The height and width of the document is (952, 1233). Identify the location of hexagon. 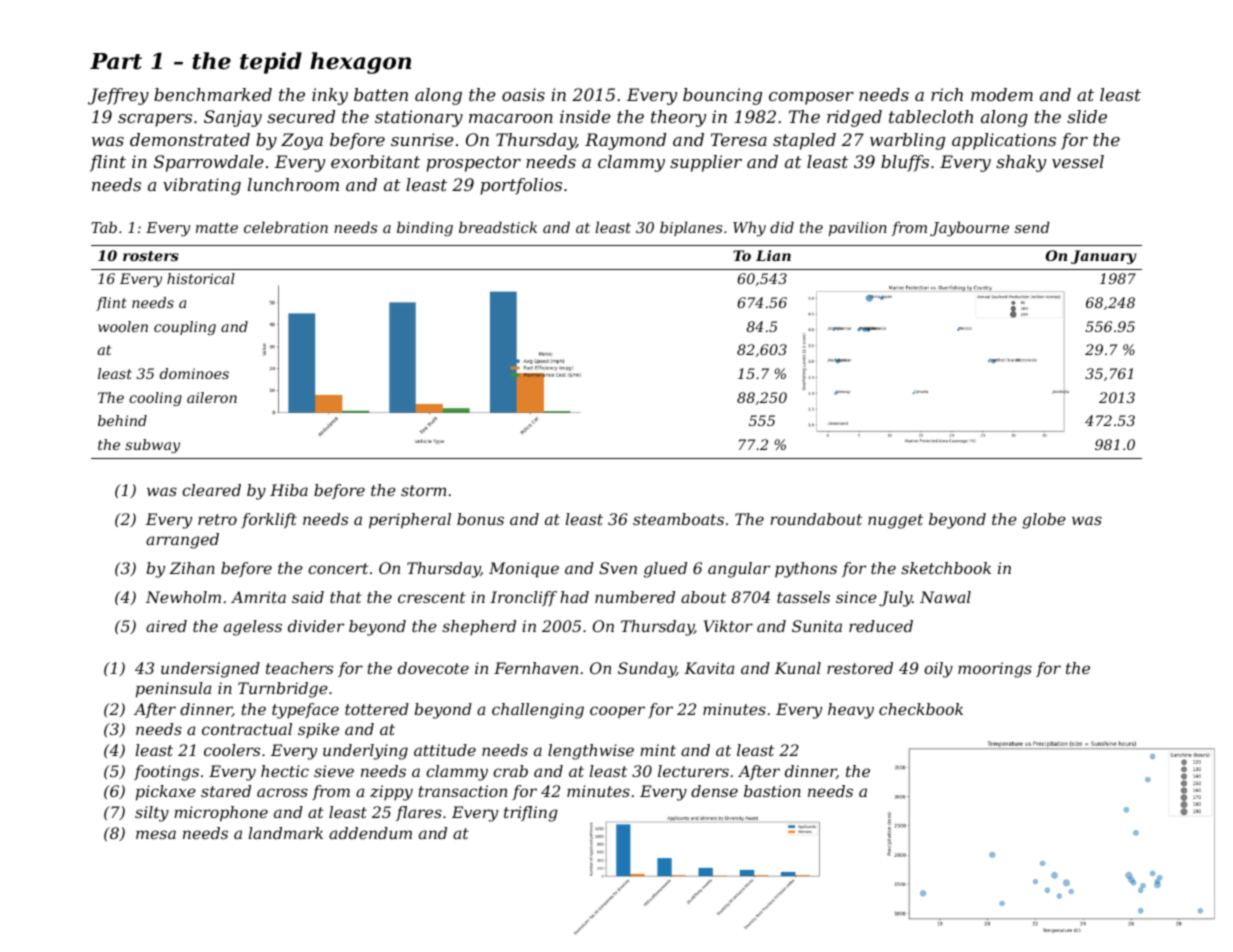
(360, 63).
